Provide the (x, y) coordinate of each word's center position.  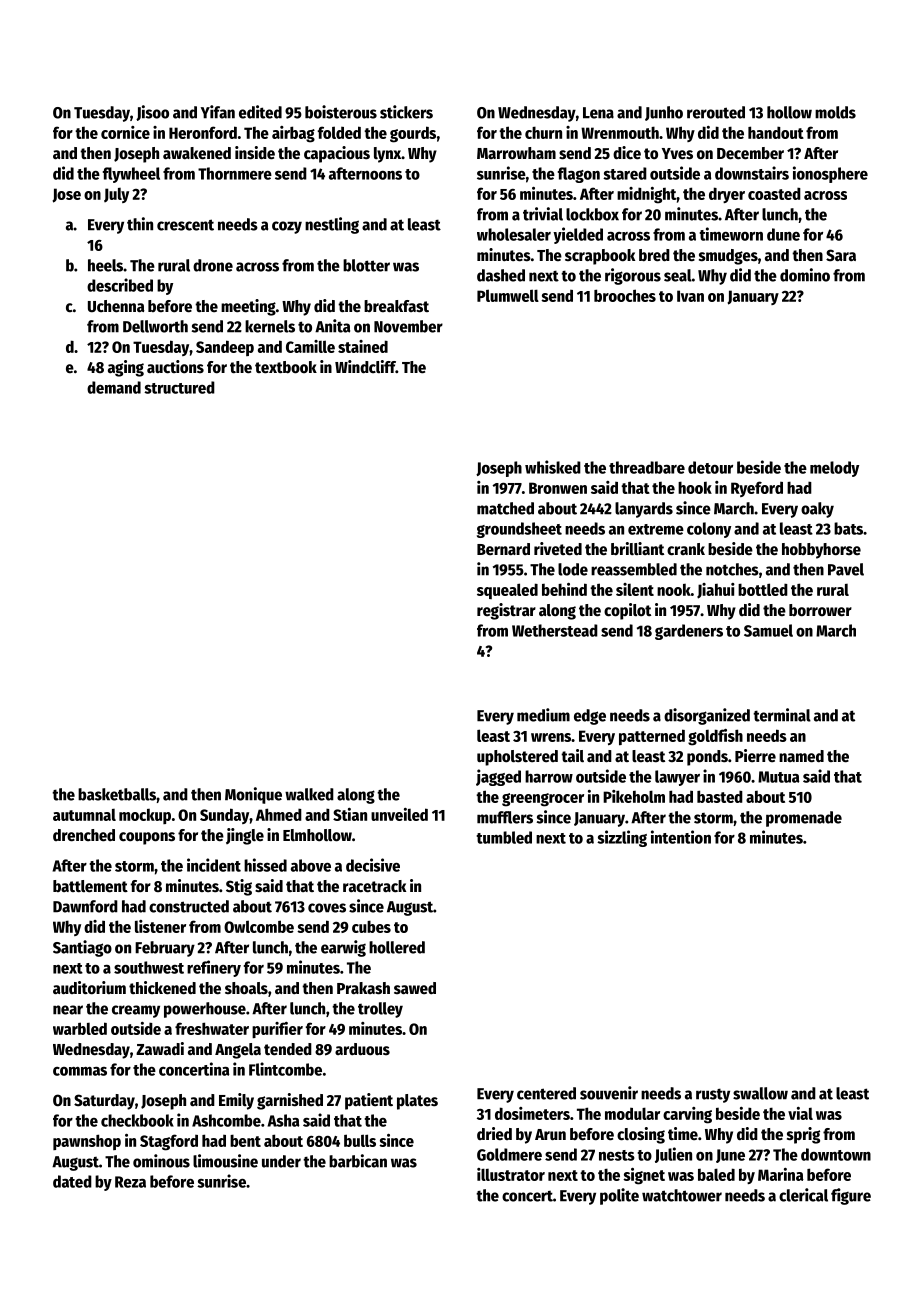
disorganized (707, 716)
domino (805, 275)
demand (114, 387)
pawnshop (87, 1142)
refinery (214, 968)
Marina (781, 1174)
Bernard (503, 549)
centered (546, 1093)
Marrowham (516, 153)
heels (105, 265)
